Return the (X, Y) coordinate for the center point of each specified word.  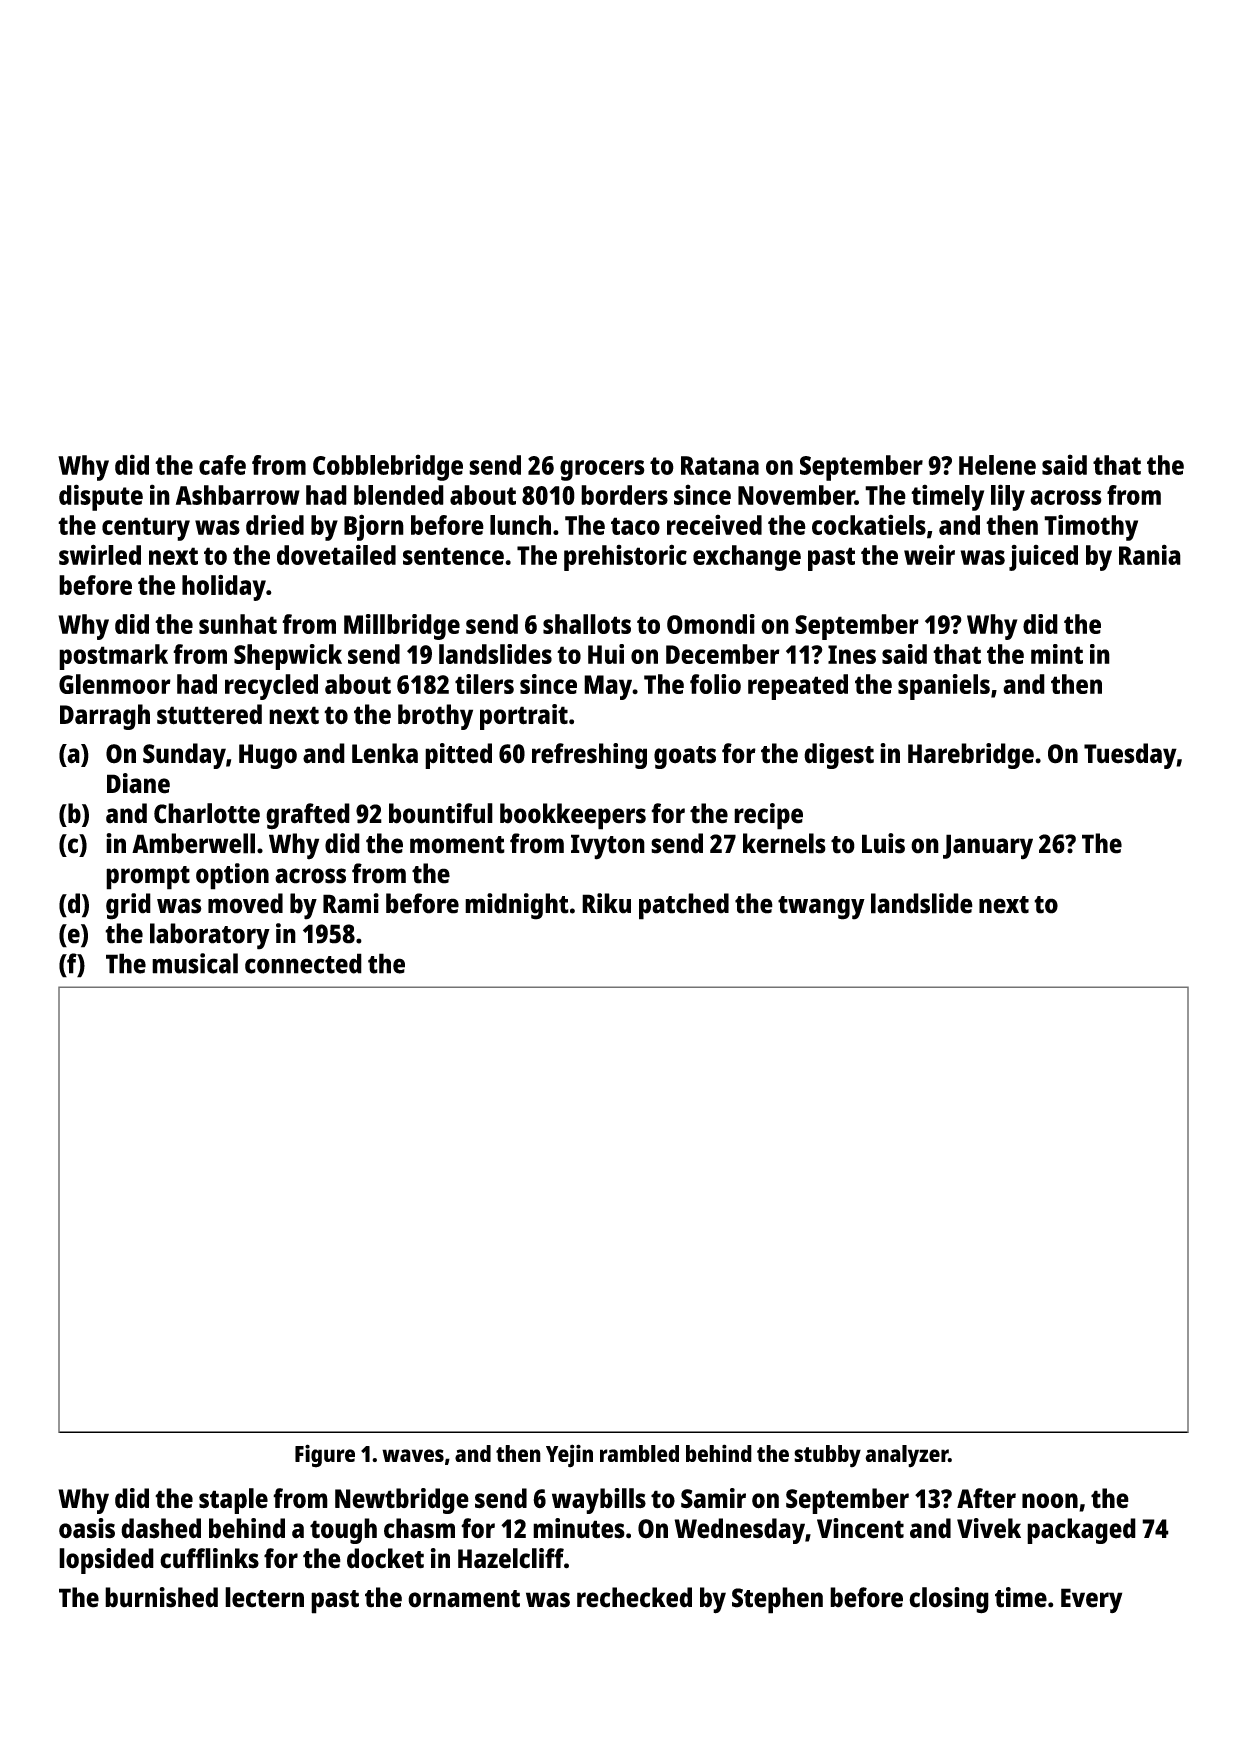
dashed (161, 1528)
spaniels (944, 687)
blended (399, 495)
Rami (351, 903)
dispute (101, 497)
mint (1057, 654)
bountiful (441, 813)
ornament (464, 1599)
